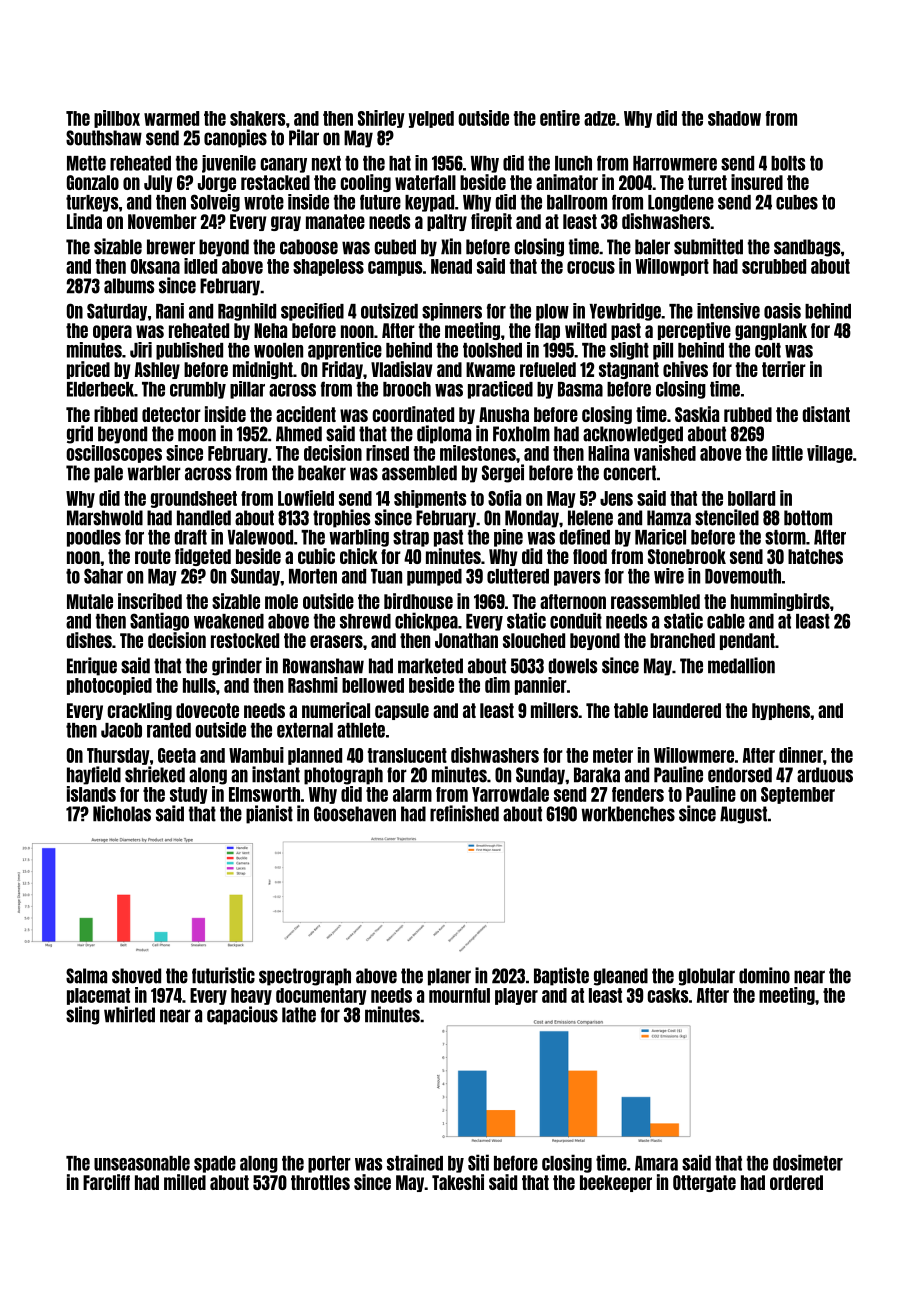 The height and width of the page is (1308, 924). Describe the element at coordinates (305, 977) in the page. I see `spectrograph` at that location.
